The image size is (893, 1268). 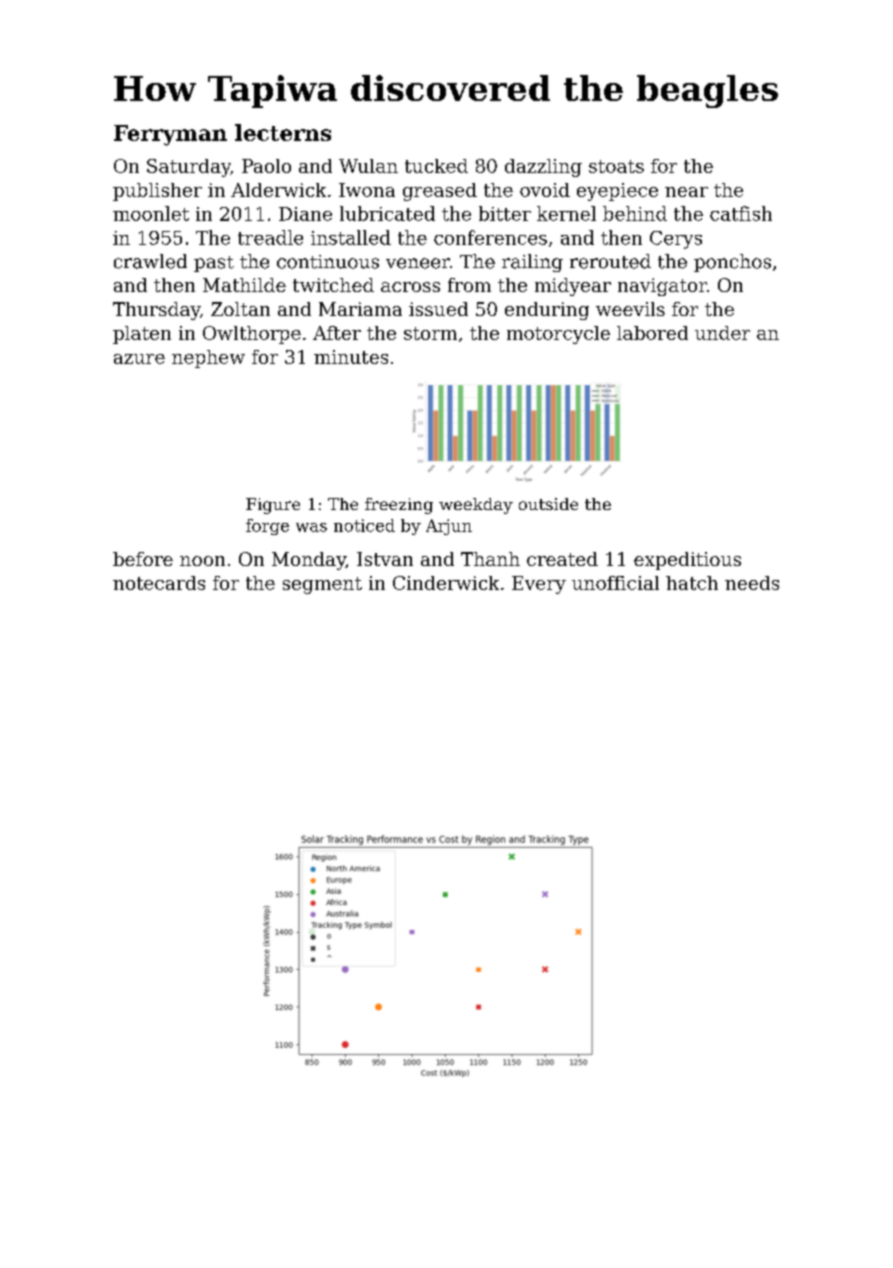 What do you see at coordinates (360, 309) in the screenshot?
I see `Mariama` at bounding box center [360, 309].
